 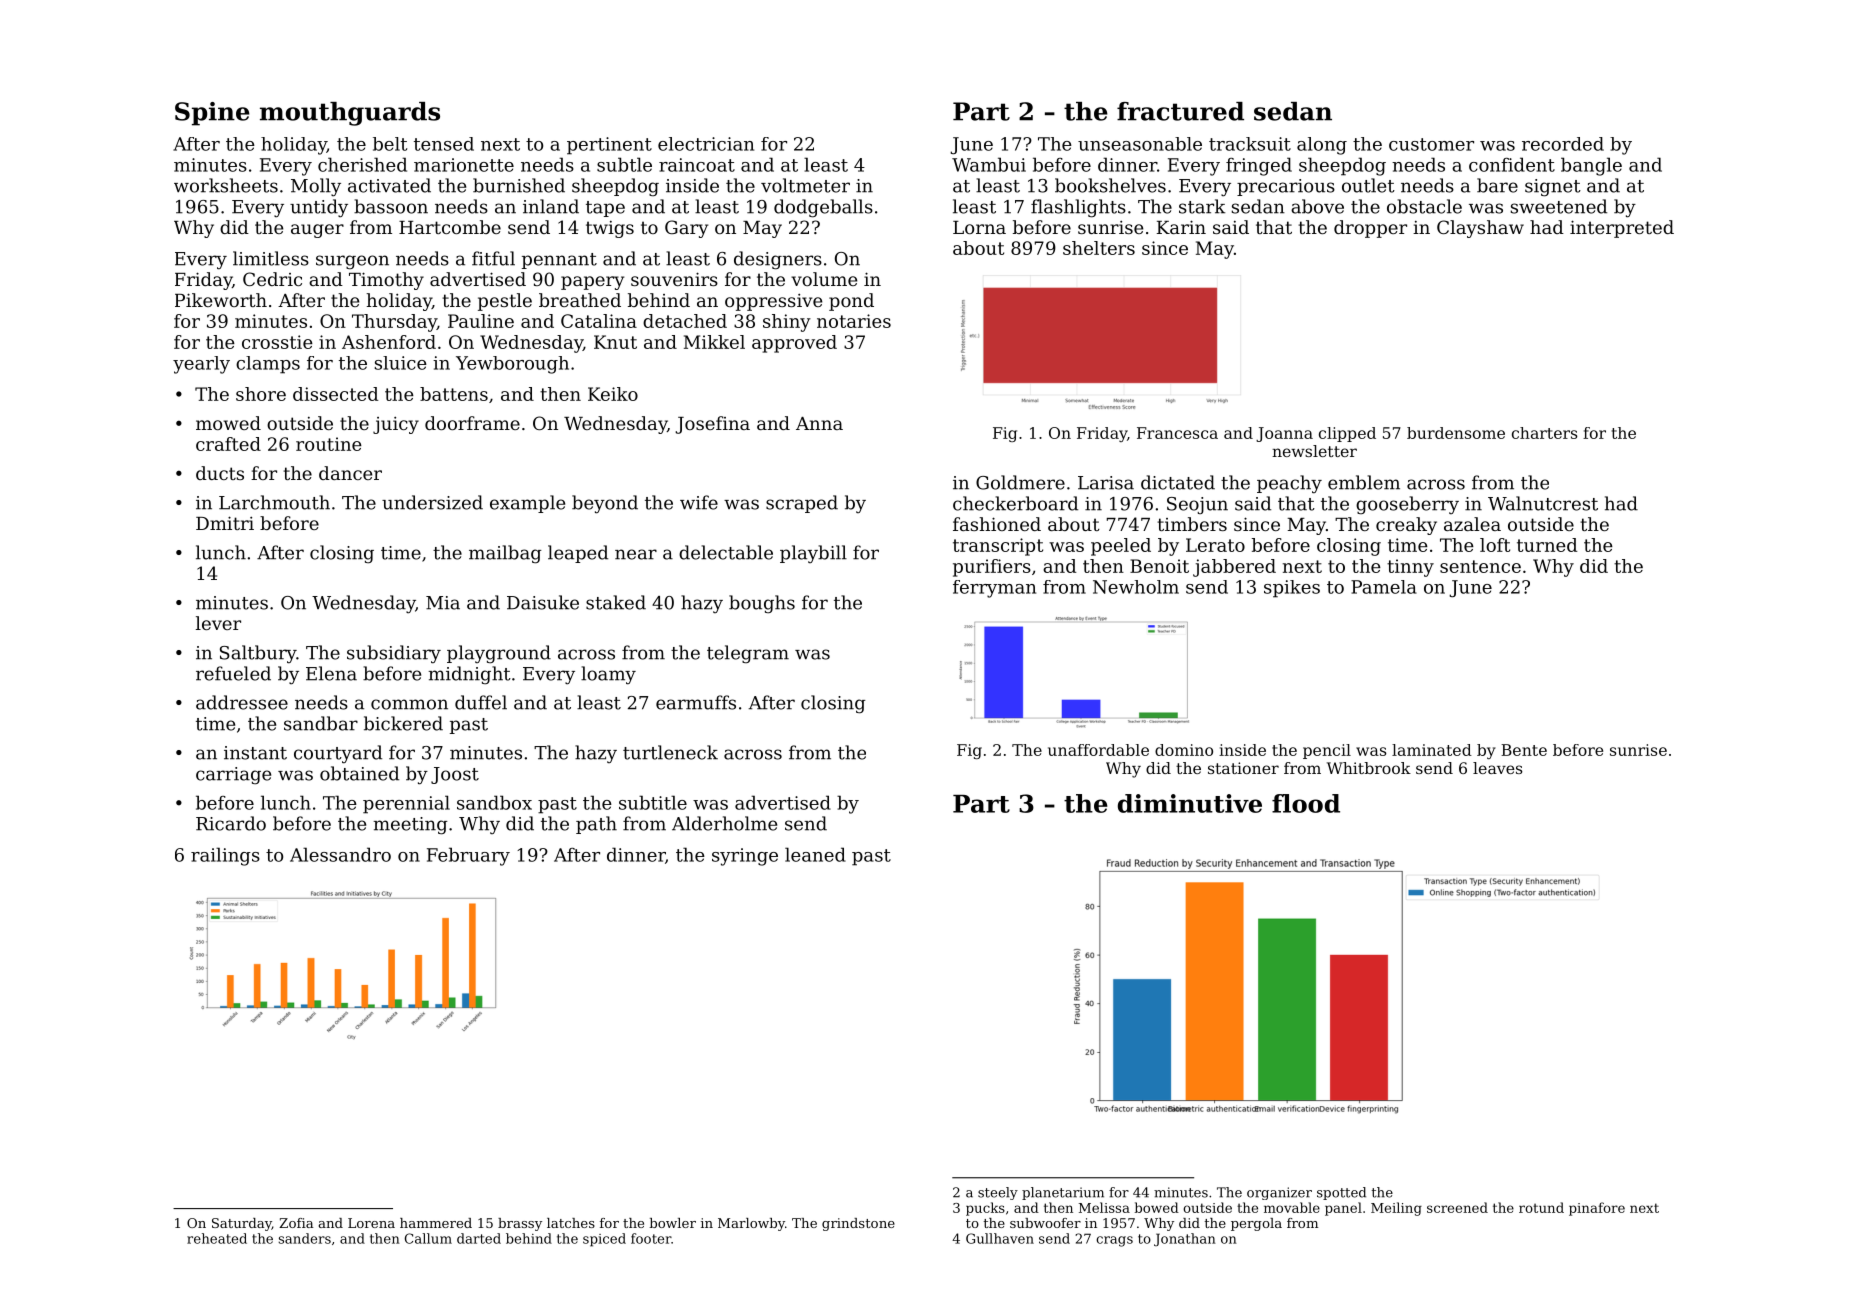 What do you see at coordinates (428, 1238) in the document?
I see `Callum` at bounding box center [428, 1238].
